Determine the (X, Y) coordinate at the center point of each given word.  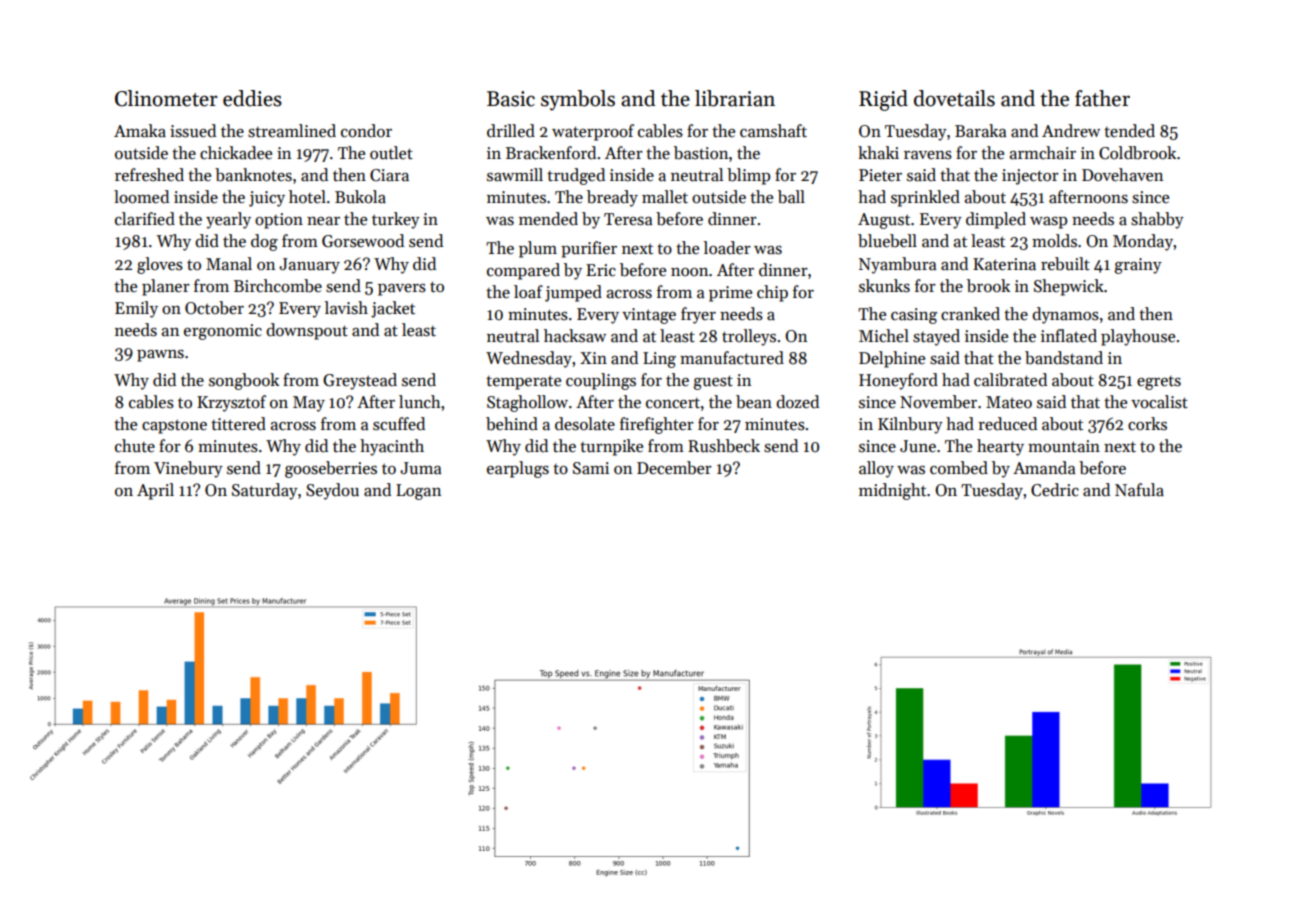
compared (523, 271)
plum (538, 249)
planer (166, 287)
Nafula (1139, 490)
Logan (418, 492)
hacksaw (575, 336)
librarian (735, 98)
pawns (160, 356)
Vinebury (188, 469)
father (1102, 98)
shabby (1157, 220)
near (323, 221)
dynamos (1065, 315)
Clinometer (166, 98)
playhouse (1138, 337)
